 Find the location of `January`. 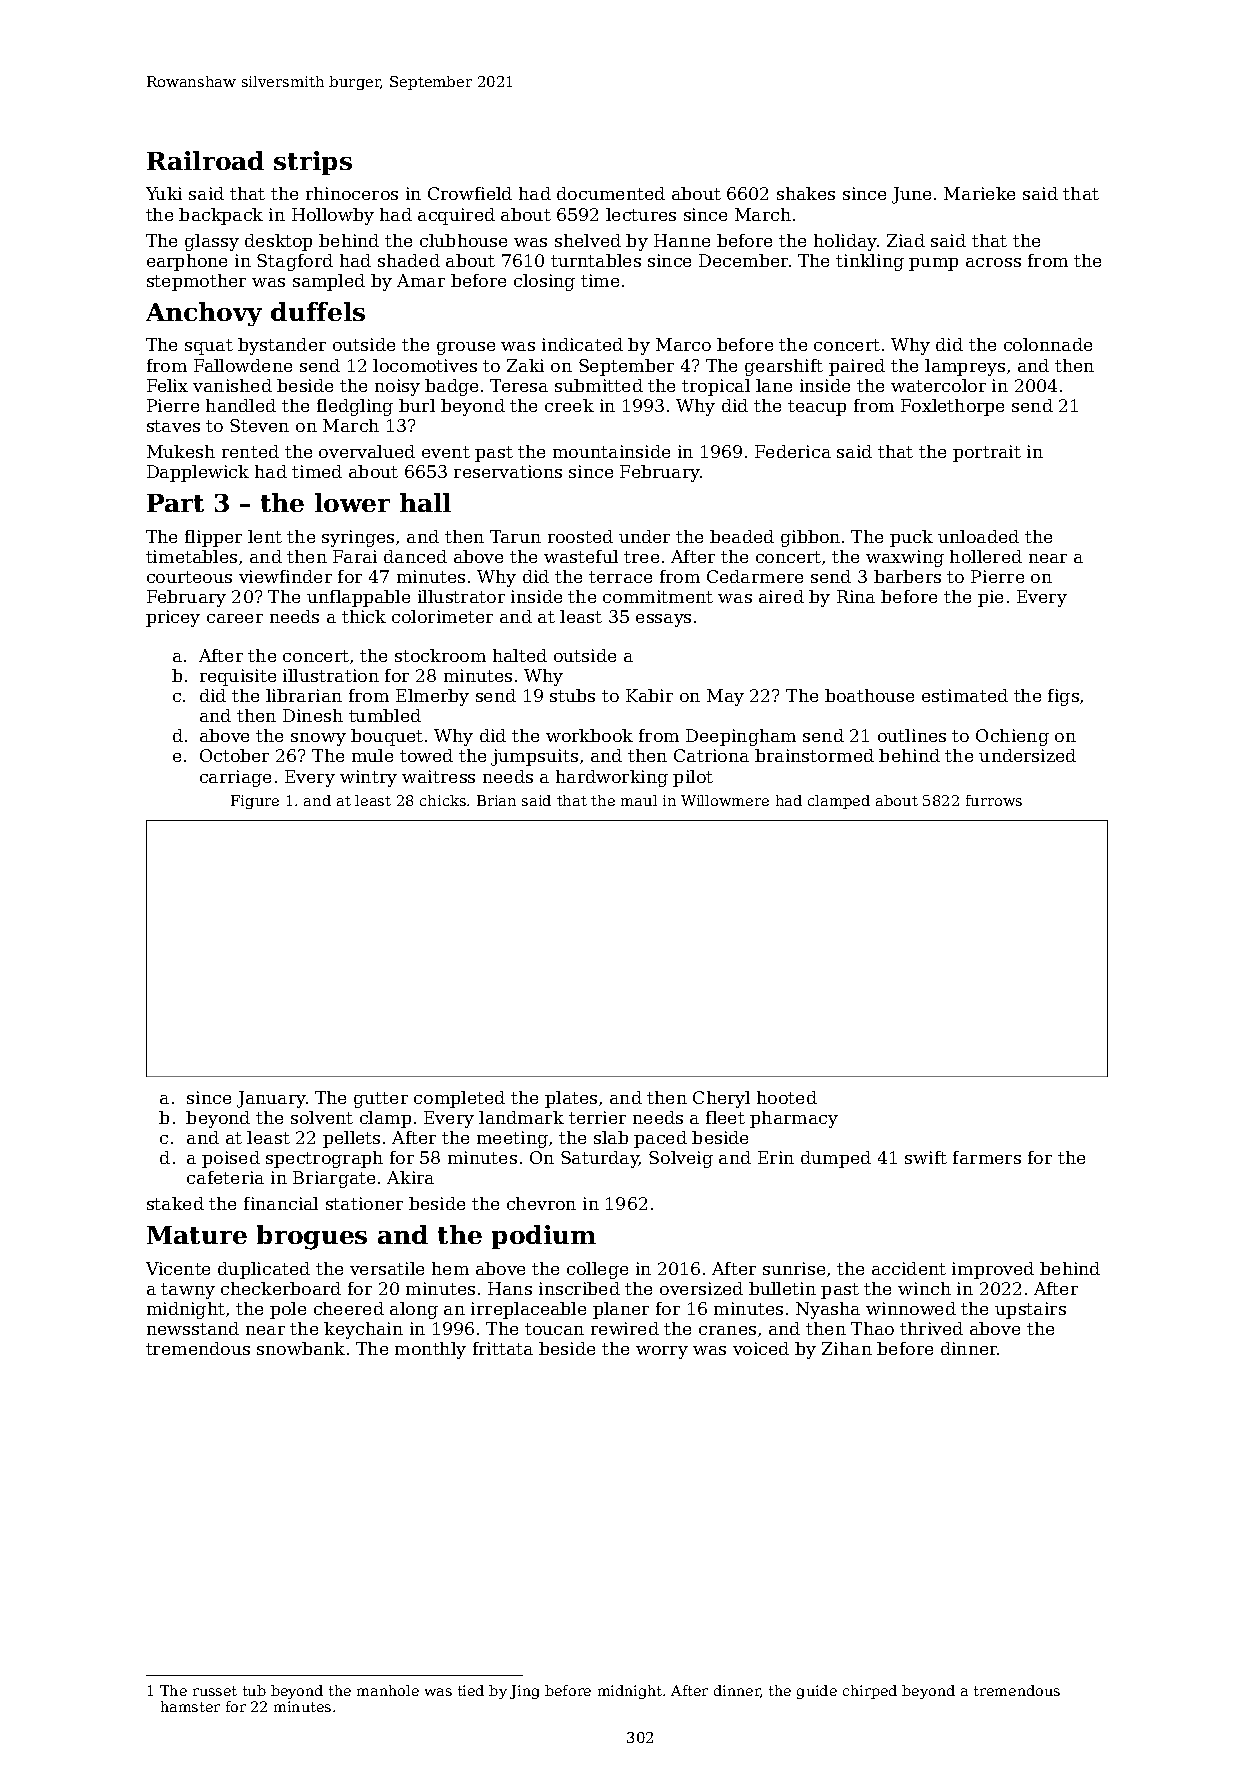

January is located at coordinates (271, 1099).
